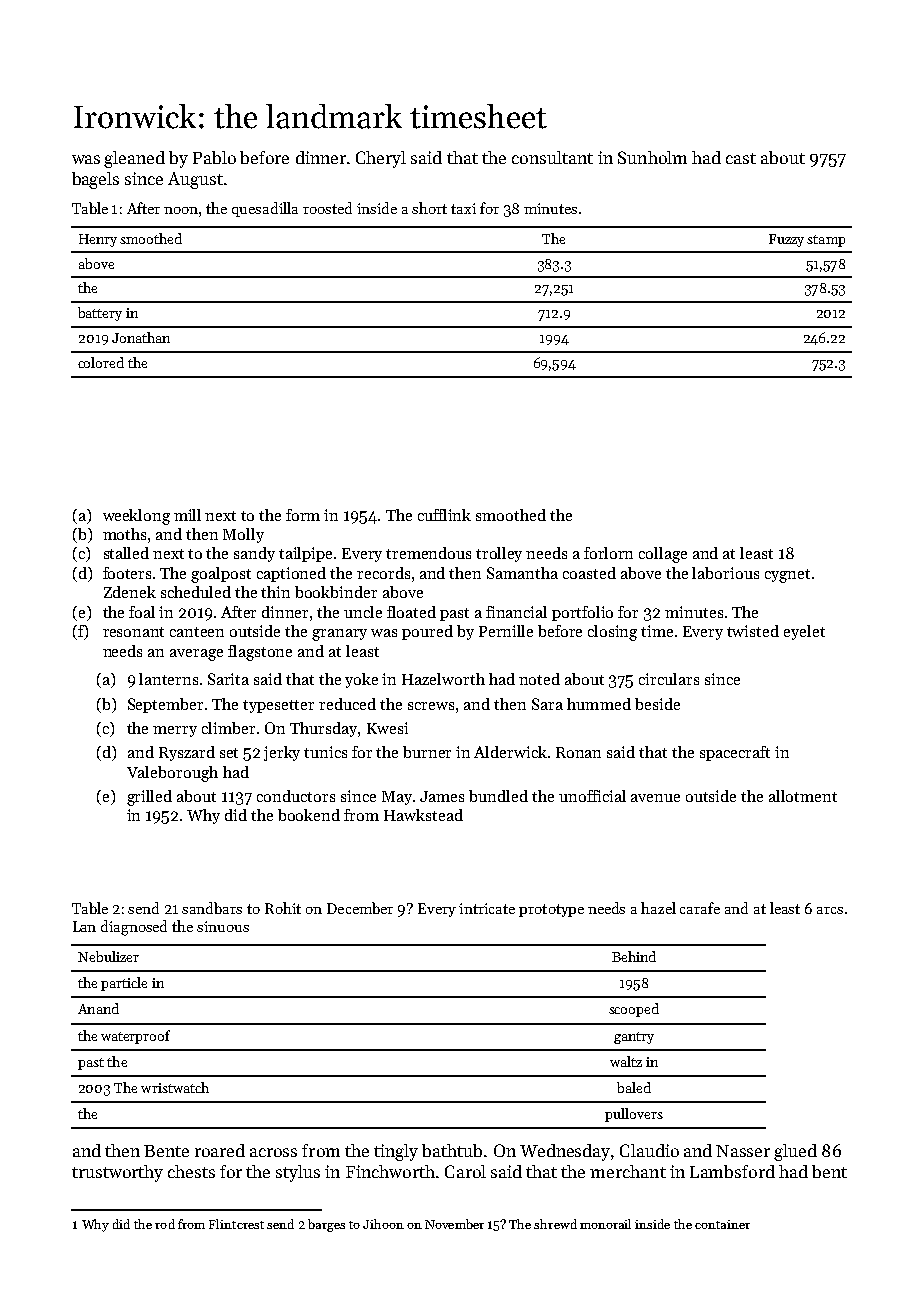 Image resolution: width=924 pixels, height=1311 pixels. I want to click on Rohit, so click(283, 908).
